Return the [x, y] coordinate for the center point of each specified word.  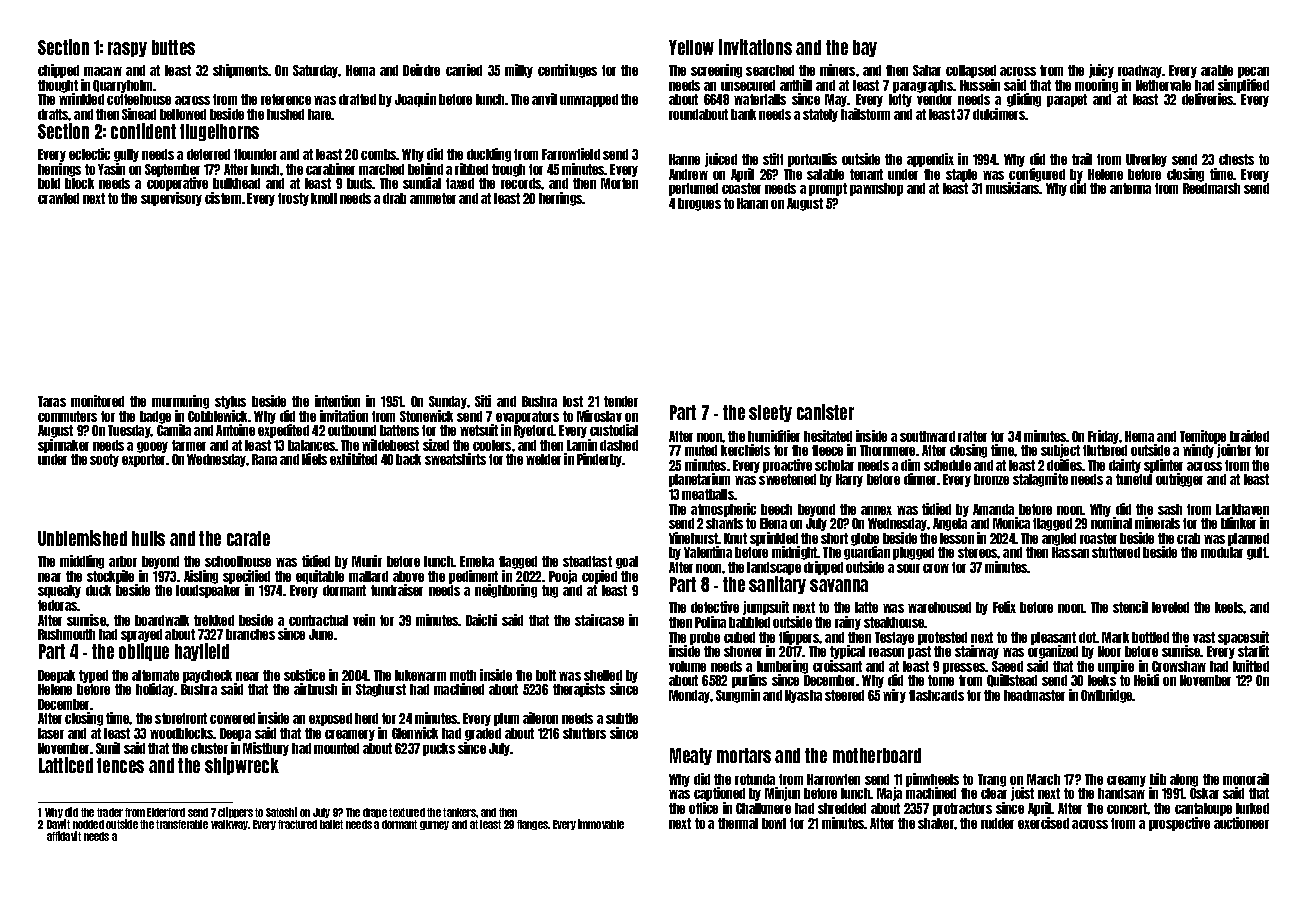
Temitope [1203, 437]
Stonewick [426, 416]
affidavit [64, 836]
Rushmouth [66, 634]
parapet [1067, 100]
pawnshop [876, 189]
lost [573, 401]
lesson [957, 538]
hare [320, 114]
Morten [619, 183]
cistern [223, 198]
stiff [773, 159]
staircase [599, 620]
